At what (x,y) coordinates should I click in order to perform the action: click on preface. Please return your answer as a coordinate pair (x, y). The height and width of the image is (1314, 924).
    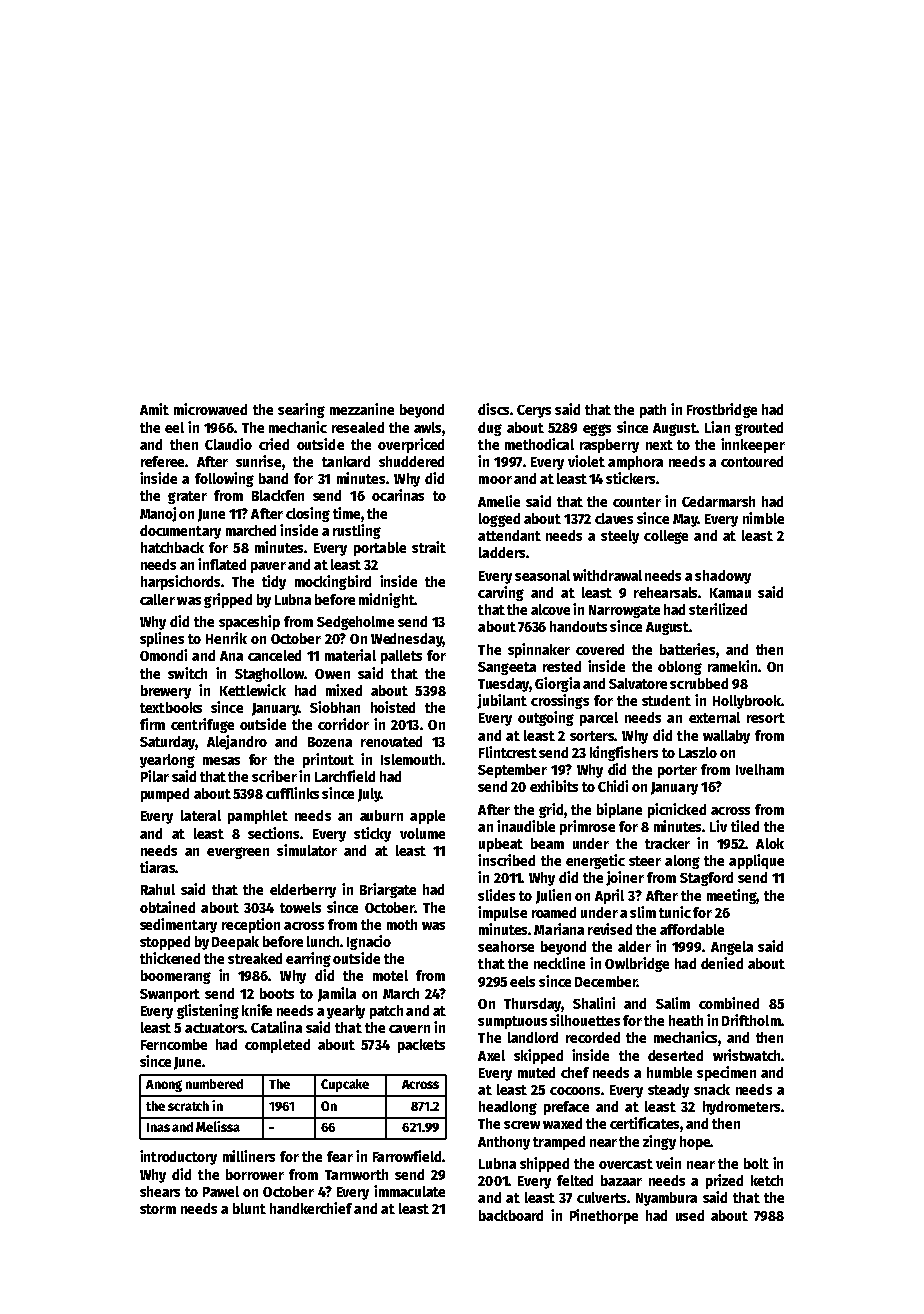
    Looking at the image, I should click on (566, 1108).
